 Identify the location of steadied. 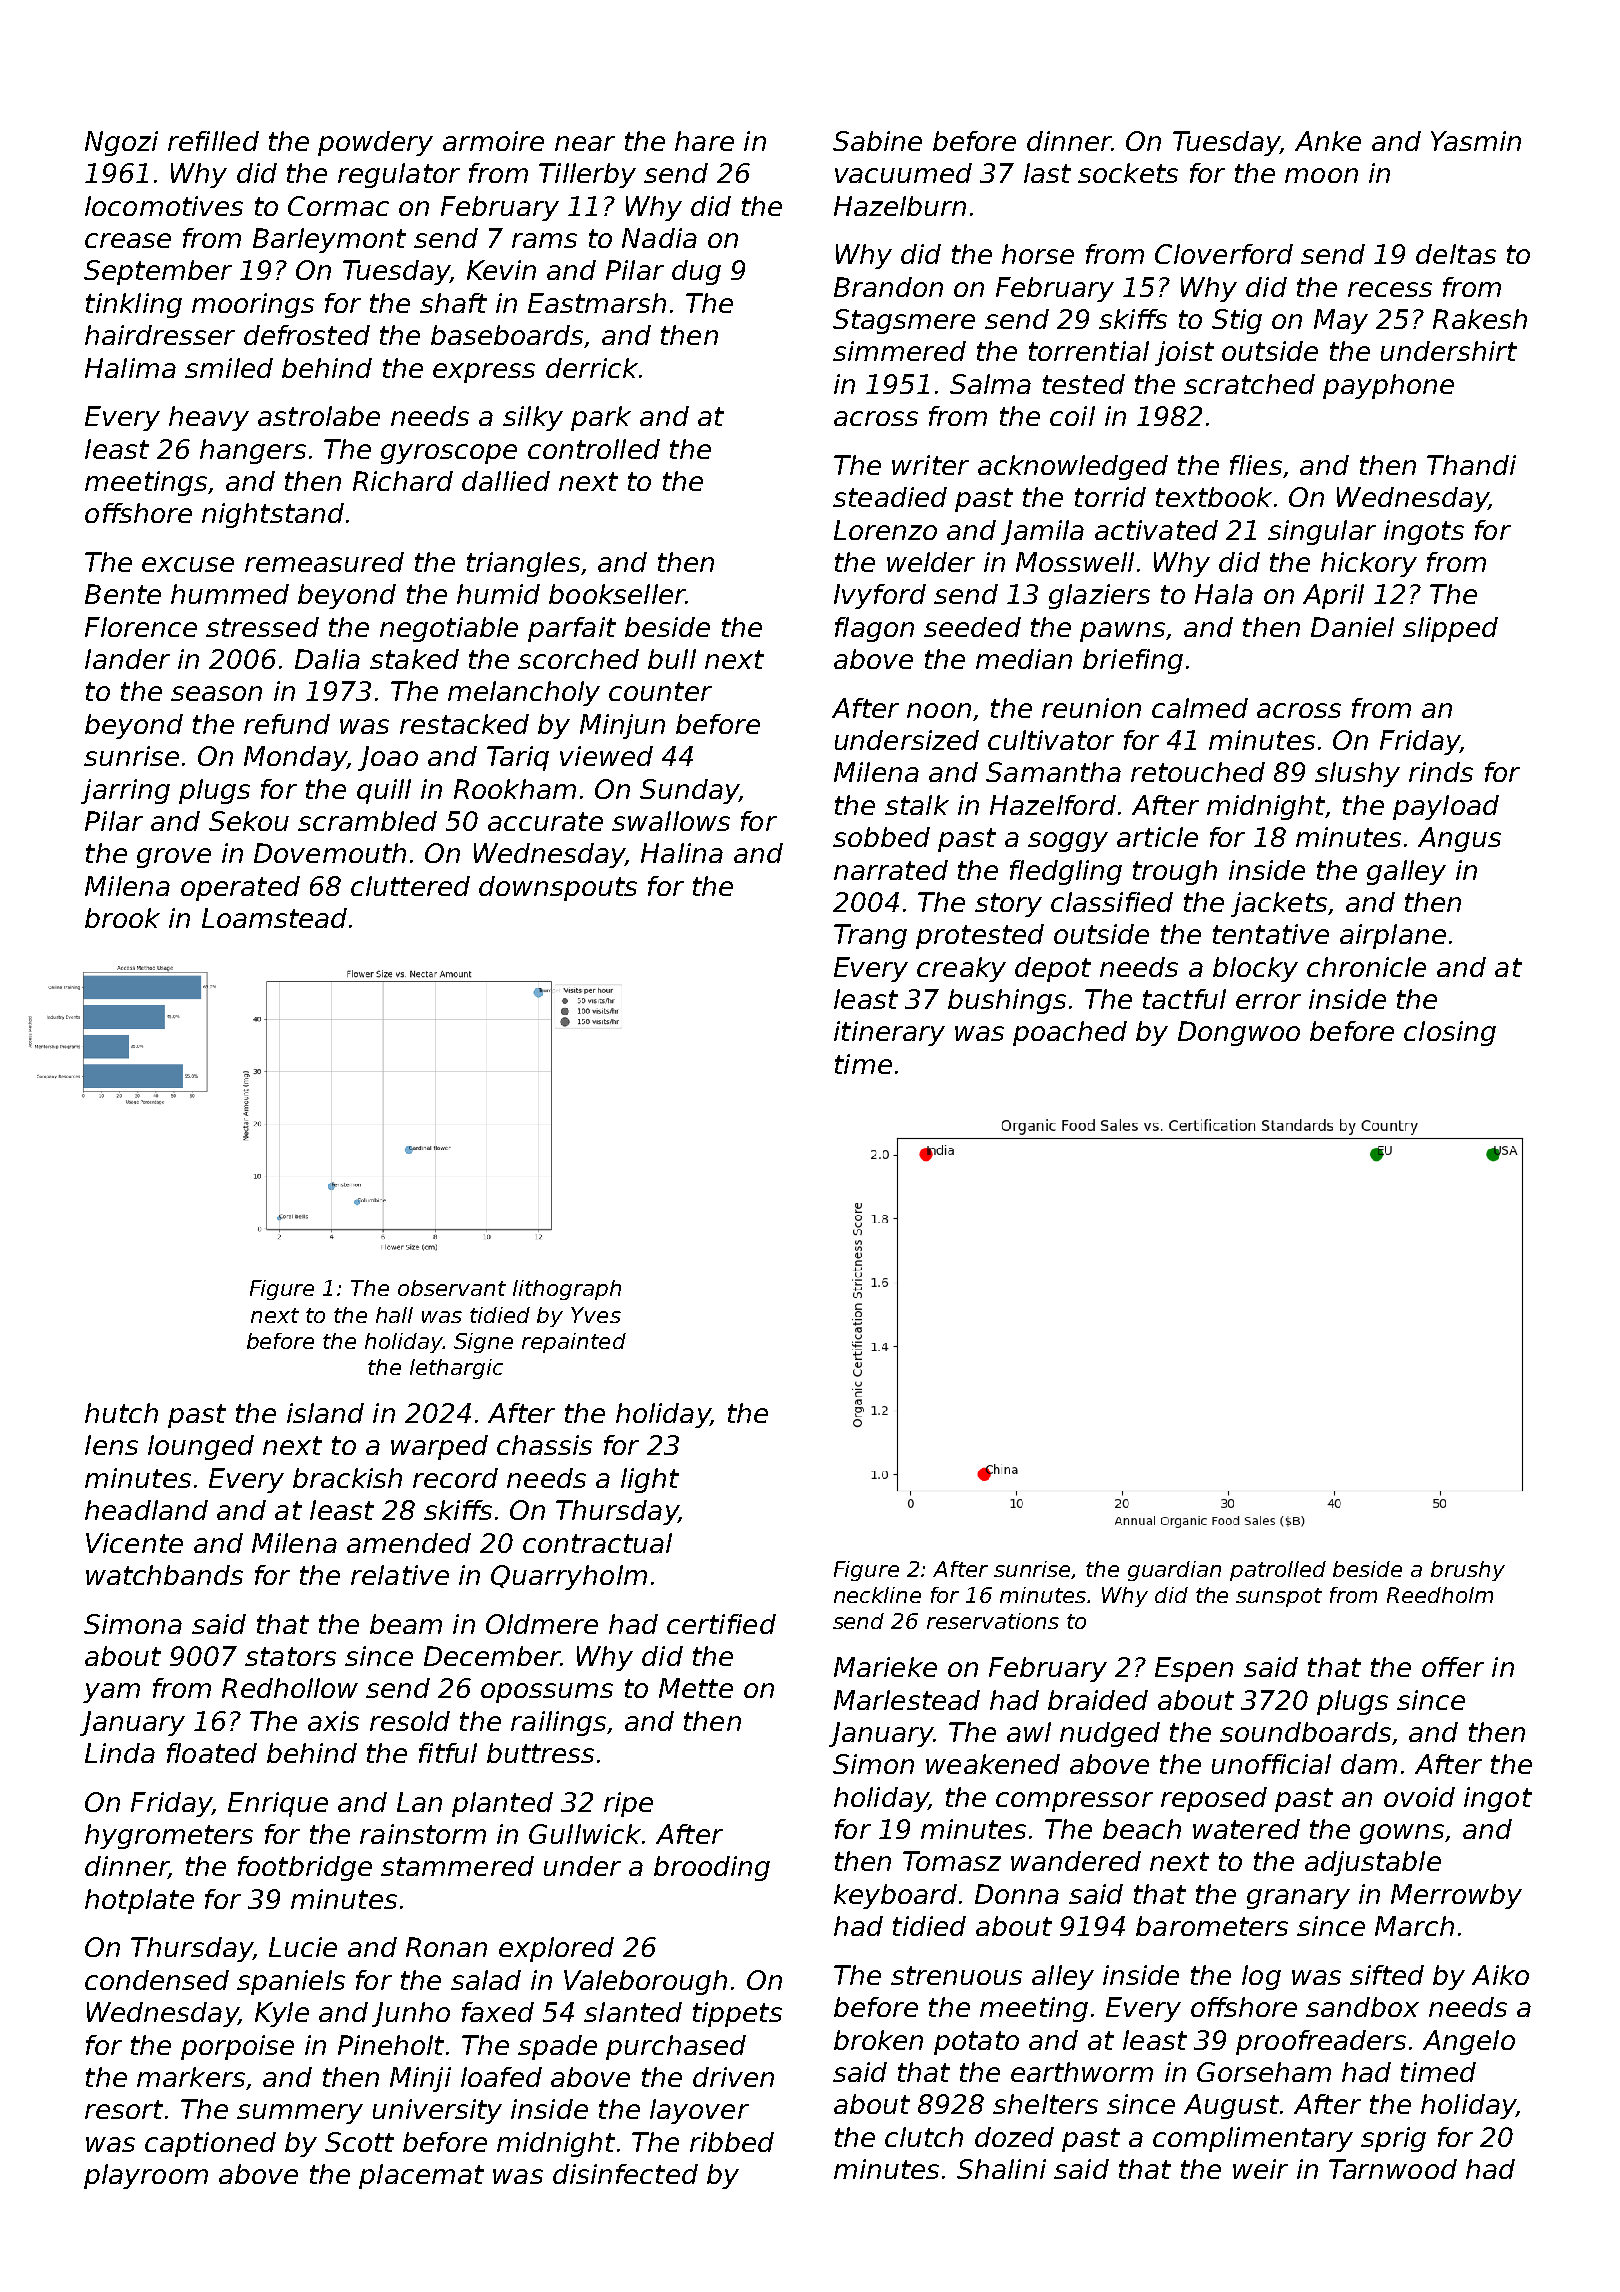
(890, 497).
